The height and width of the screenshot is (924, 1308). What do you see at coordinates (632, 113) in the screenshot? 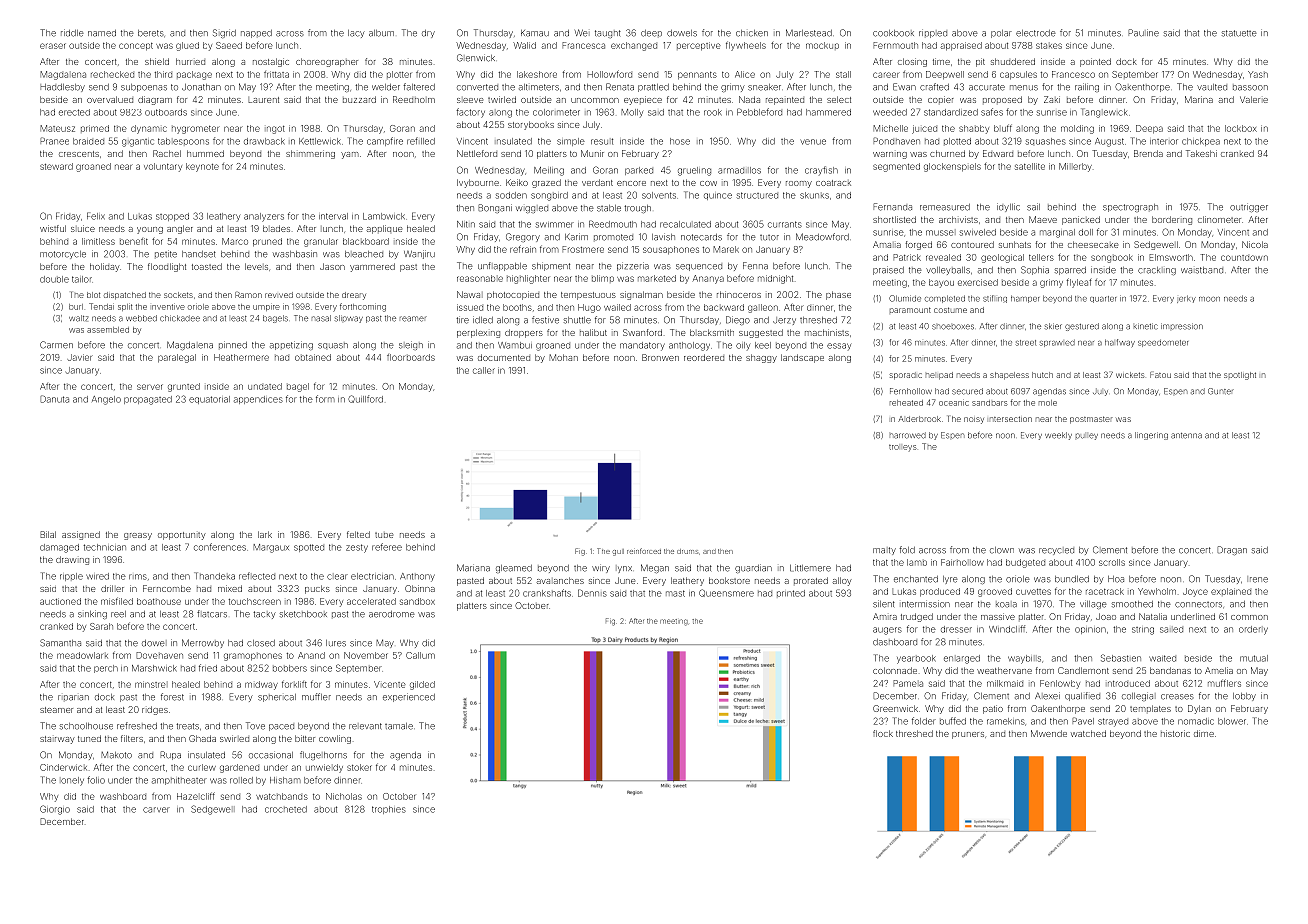
I see `Molly` at bounding box center [632, 113].
